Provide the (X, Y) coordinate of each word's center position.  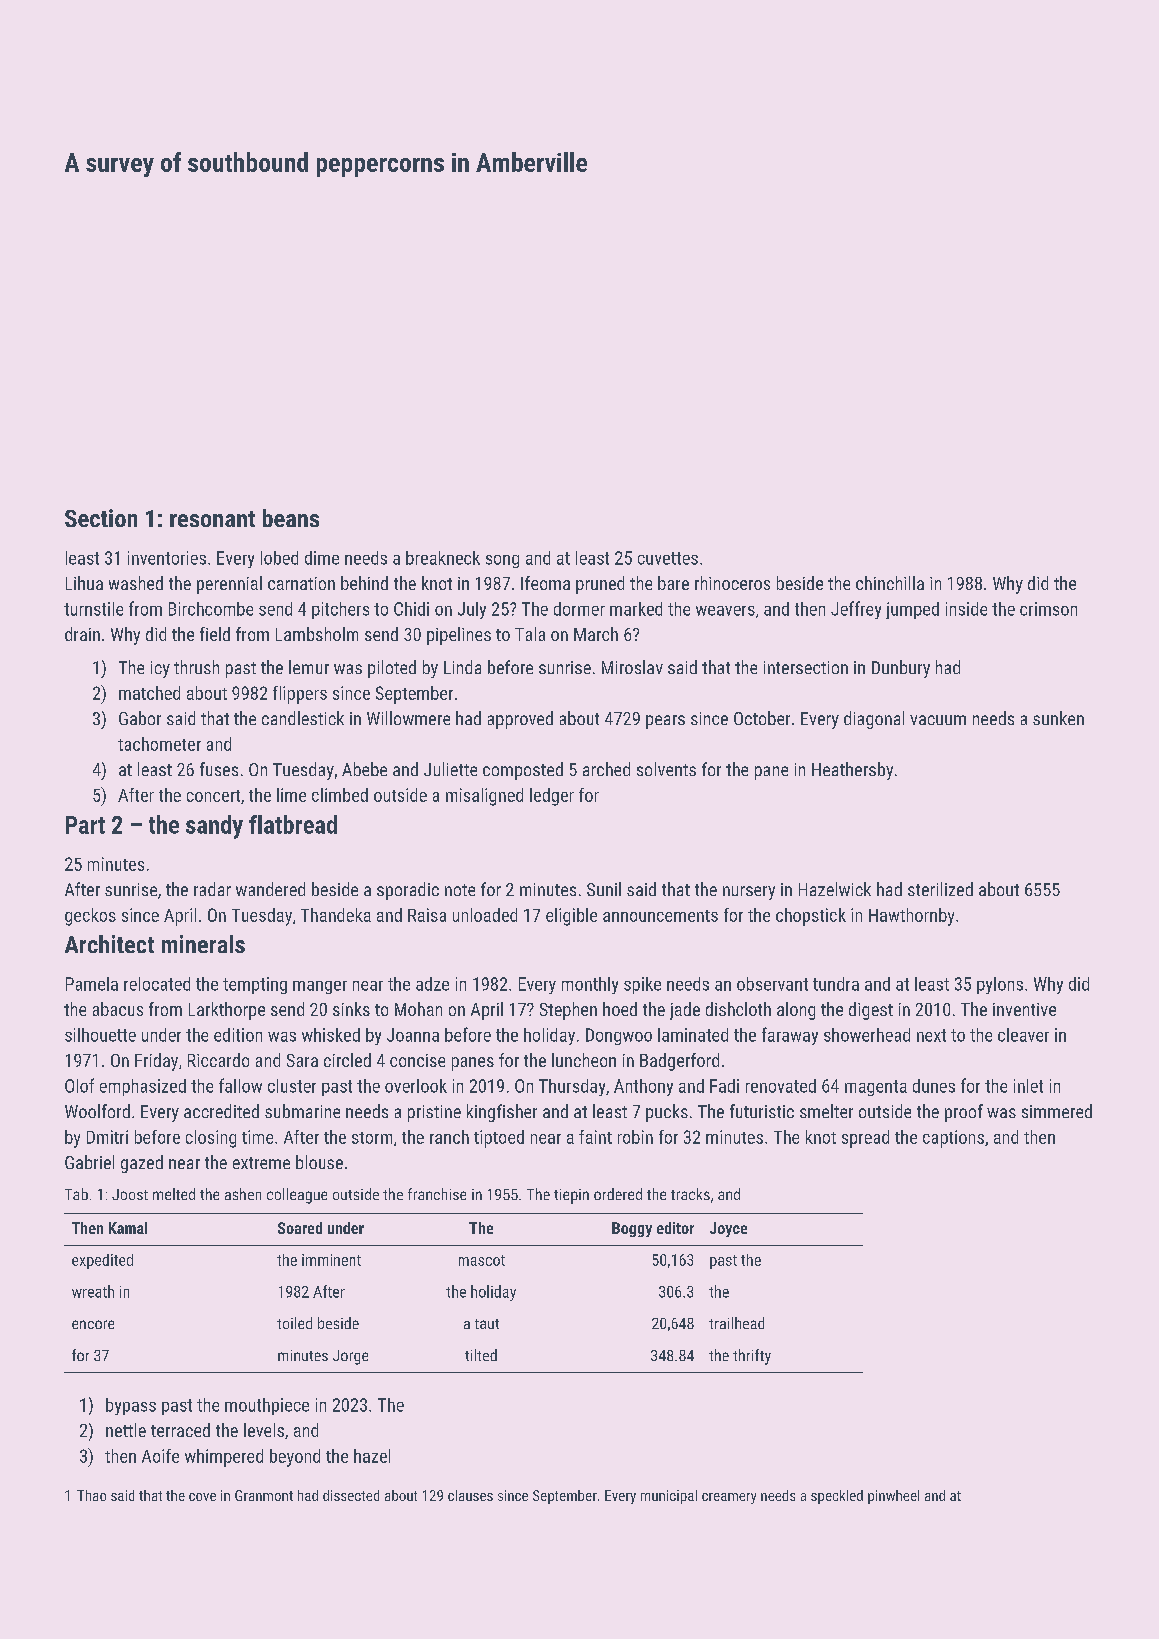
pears (665, 722)
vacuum (938, 720)
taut (487, 1324)
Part (85, 825)
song (502, 561)
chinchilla (890, 583)
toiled (294, 1323)
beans (291, 518)
